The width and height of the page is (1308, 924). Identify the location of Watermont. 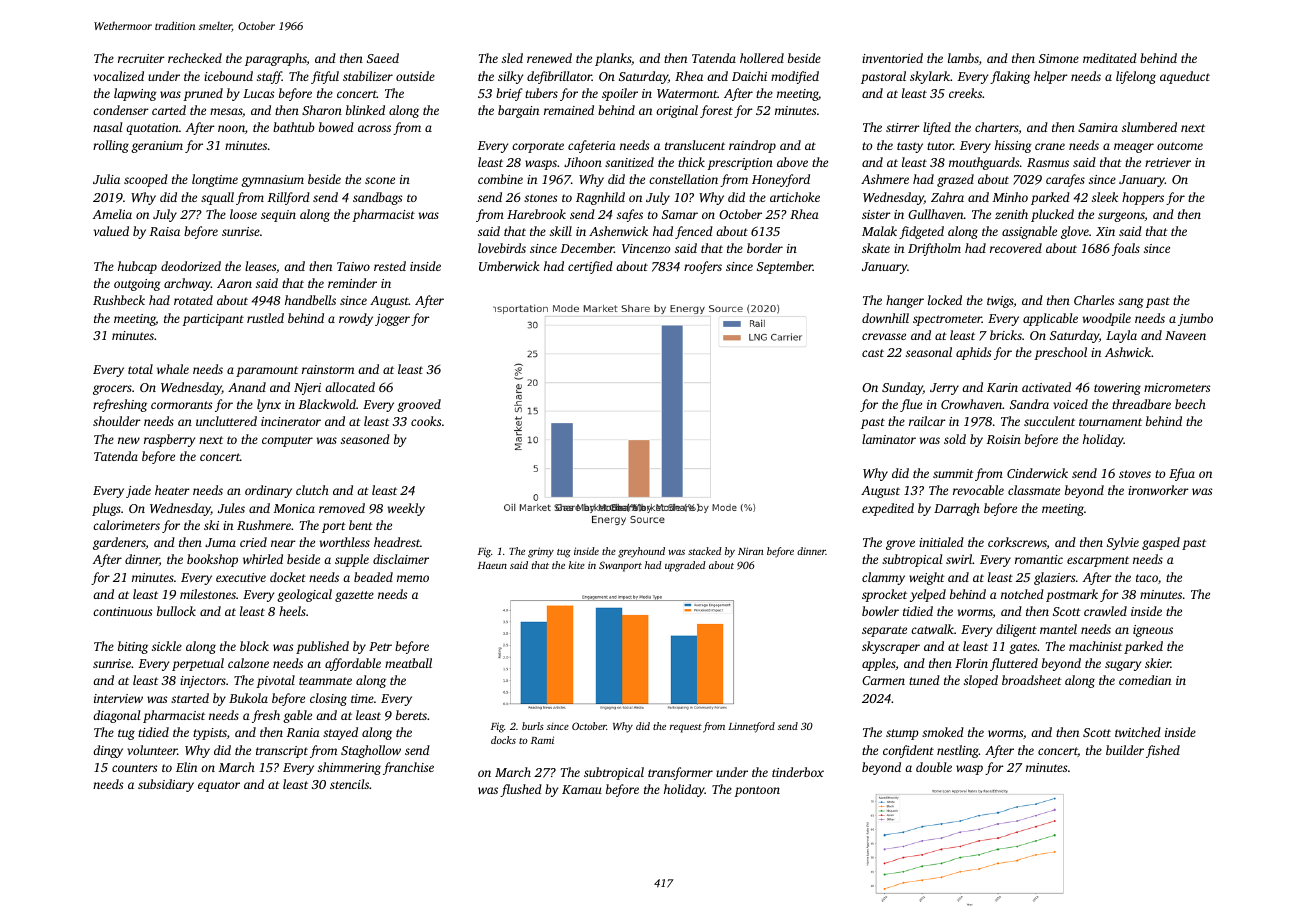
(687, 93).
